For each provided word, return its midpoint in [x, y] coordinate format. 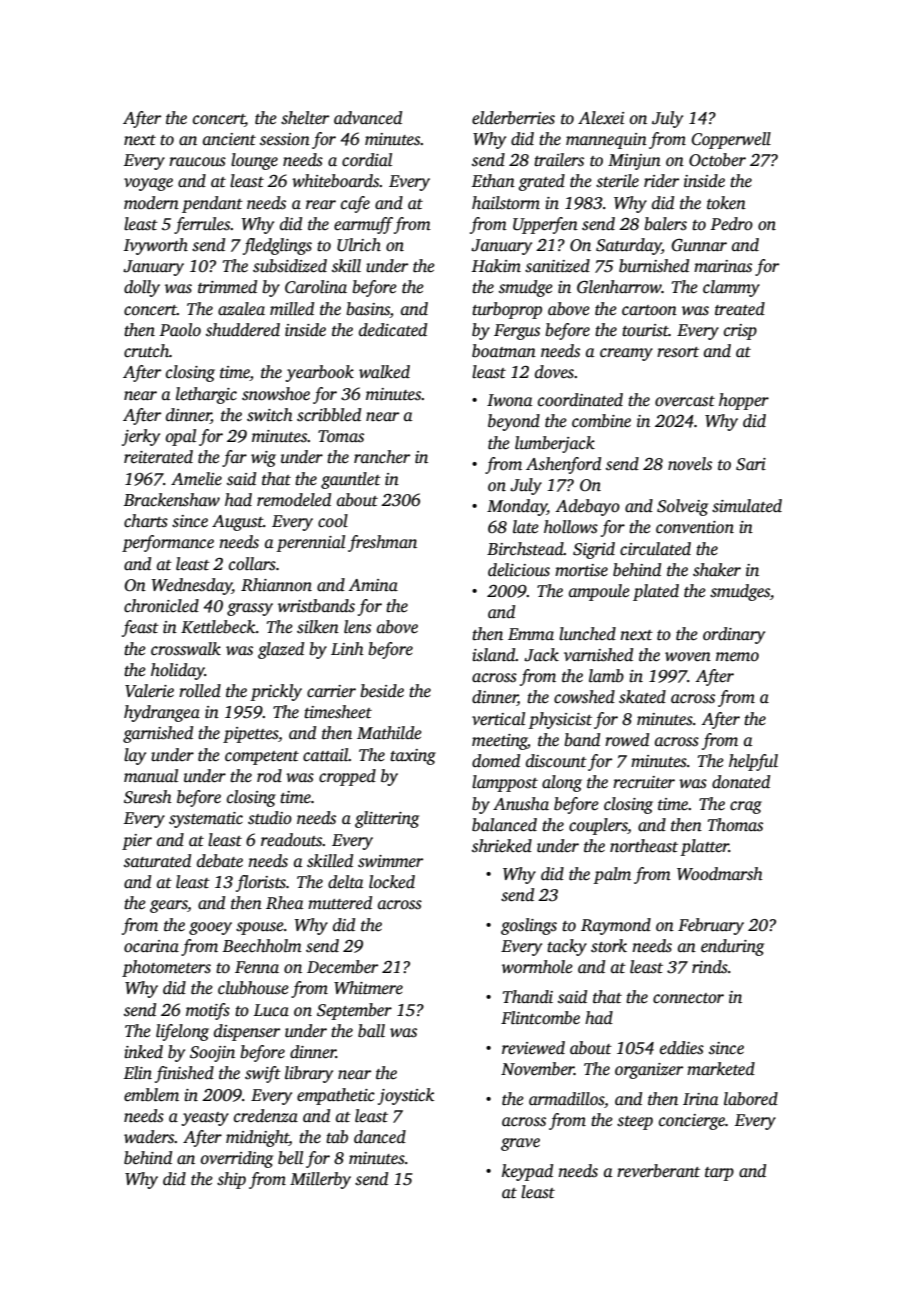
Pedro [731, 224]
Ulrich [359, 245]
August [237, 523]
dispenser [247, 1032]
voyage [148, 184]
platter [704, 847]
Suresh [148, 797]
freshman [382, 543]
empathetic [336, 1096]
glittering [387, 819]
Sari [751, 464]
